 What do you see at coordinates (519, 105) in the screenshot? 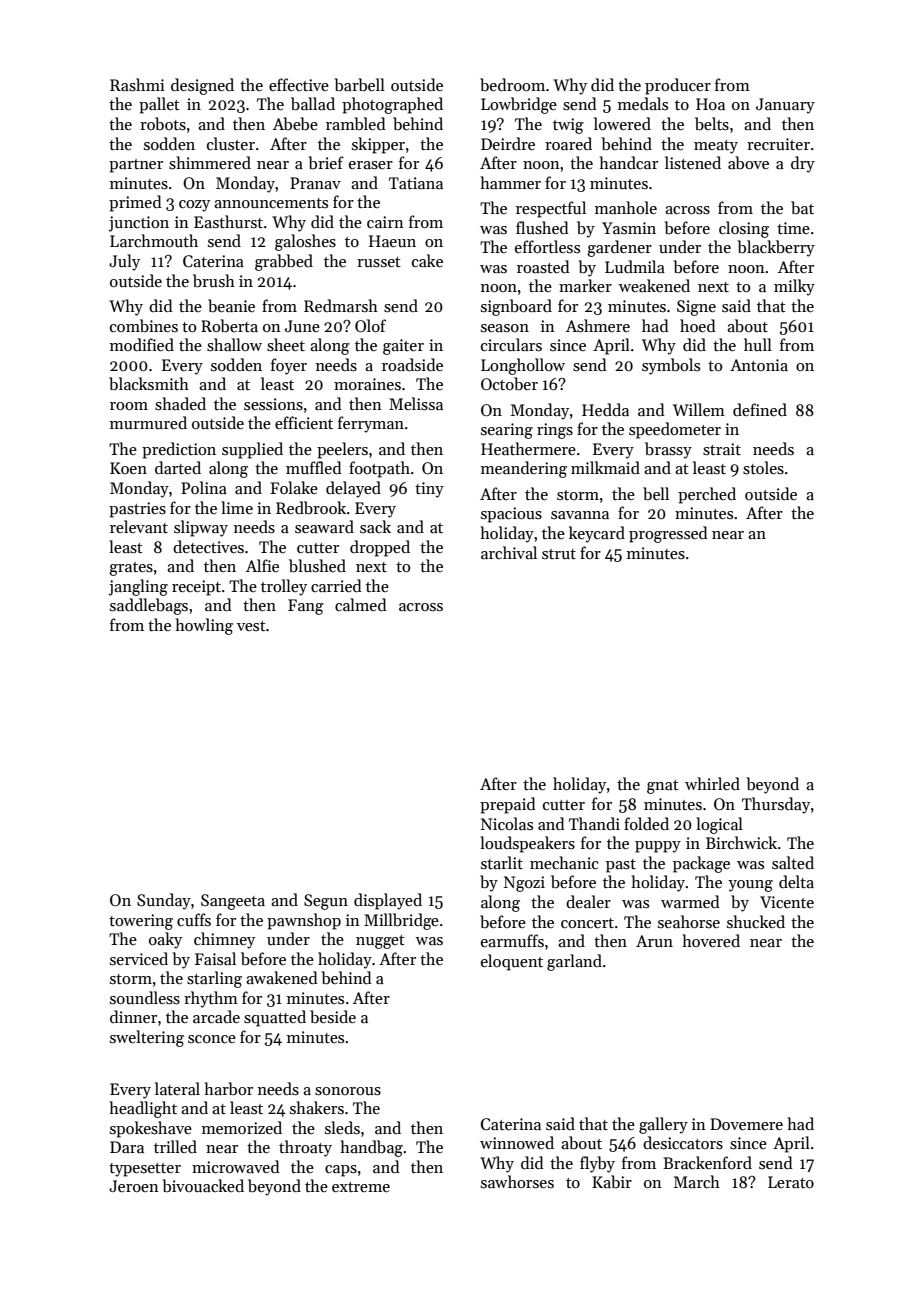
I see `Lowbridge` at bounding box center [519, 105].
